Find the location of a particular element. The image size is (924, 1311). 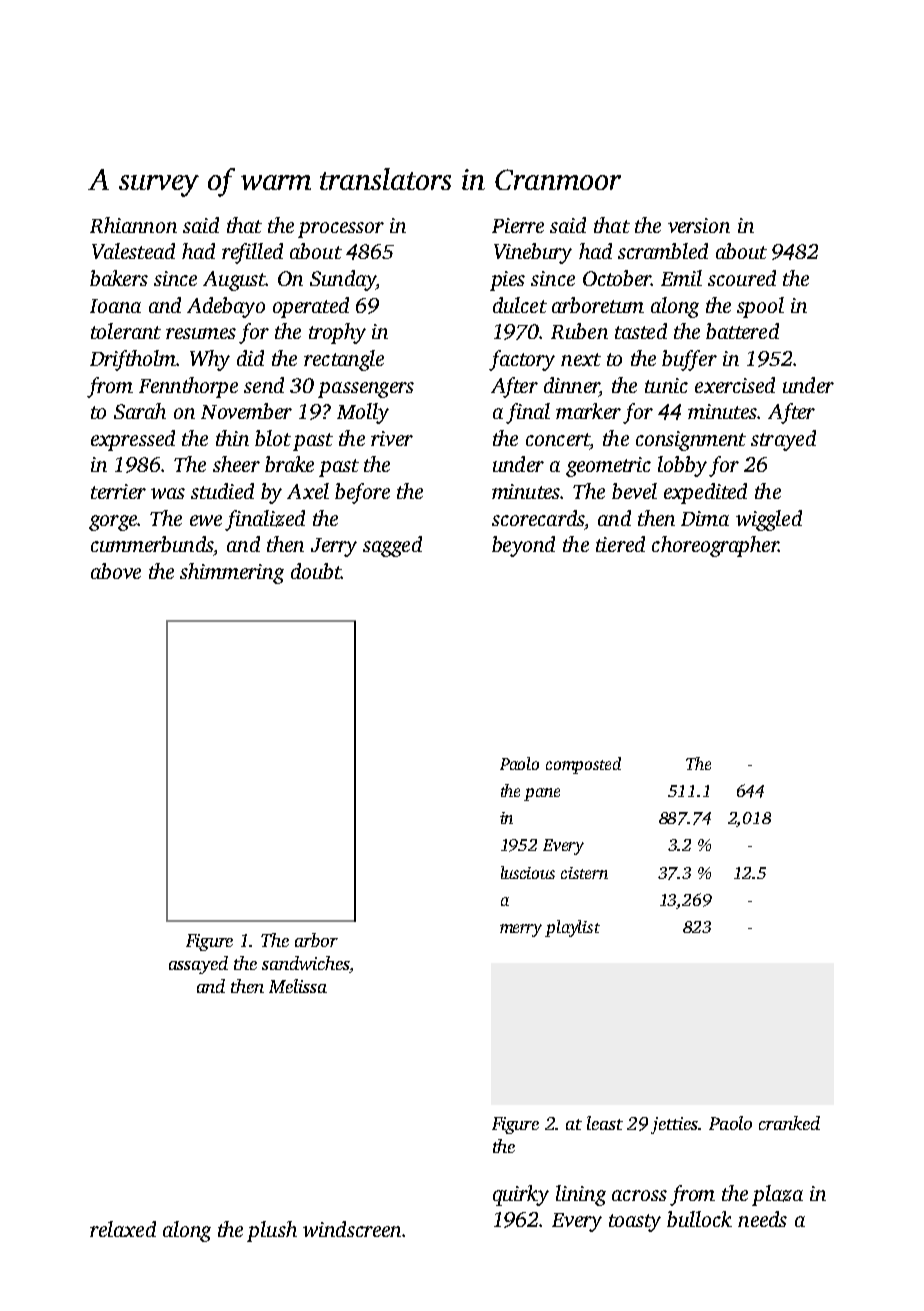

assayed is located at coordinates (198, 965).
